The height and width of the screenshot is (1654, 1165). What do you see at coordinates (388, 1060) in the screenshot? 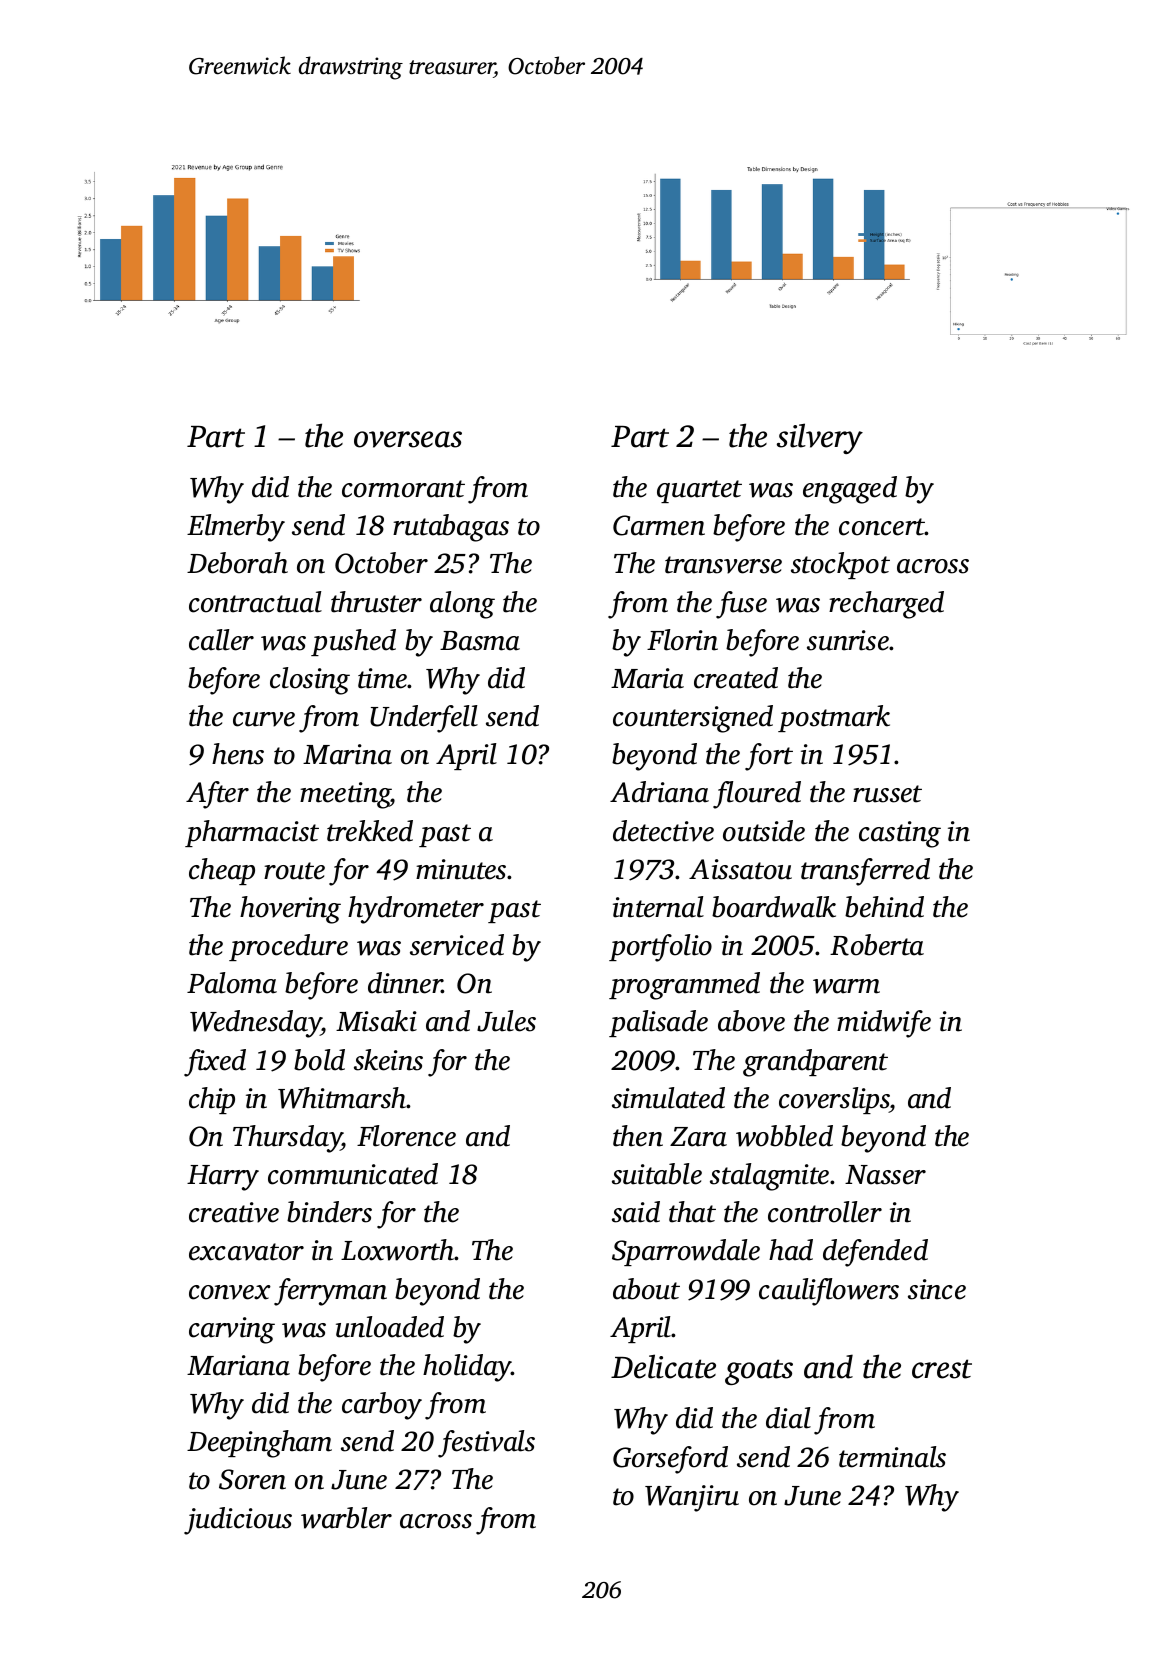
I see `skeins` at bounding box center [388, 1060].
